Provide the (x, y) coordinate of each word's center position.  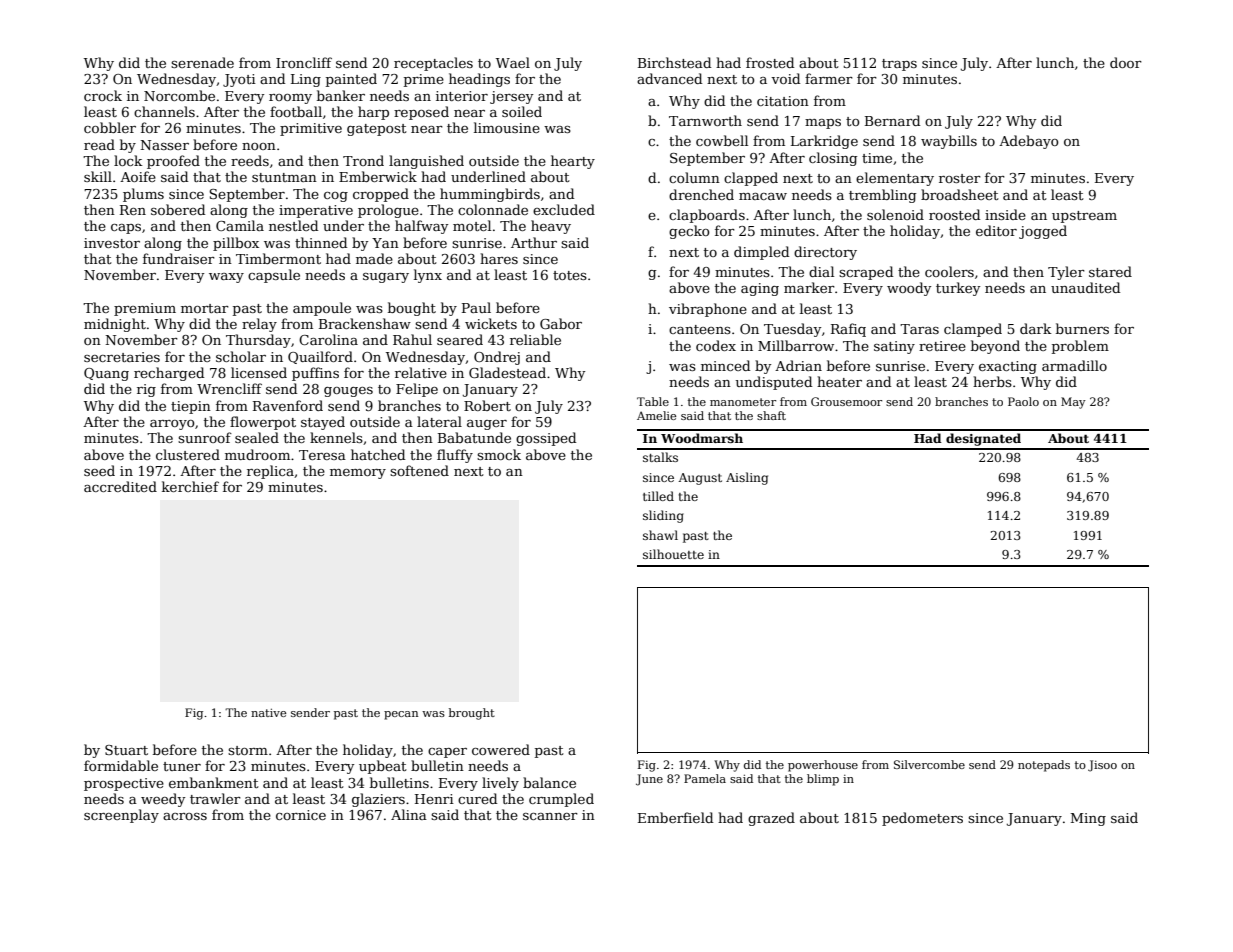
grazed (771, 819)
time (877, 158)
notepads (1044, 766)
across (185, 816)
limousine (507, 127)
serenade (202, 62)
